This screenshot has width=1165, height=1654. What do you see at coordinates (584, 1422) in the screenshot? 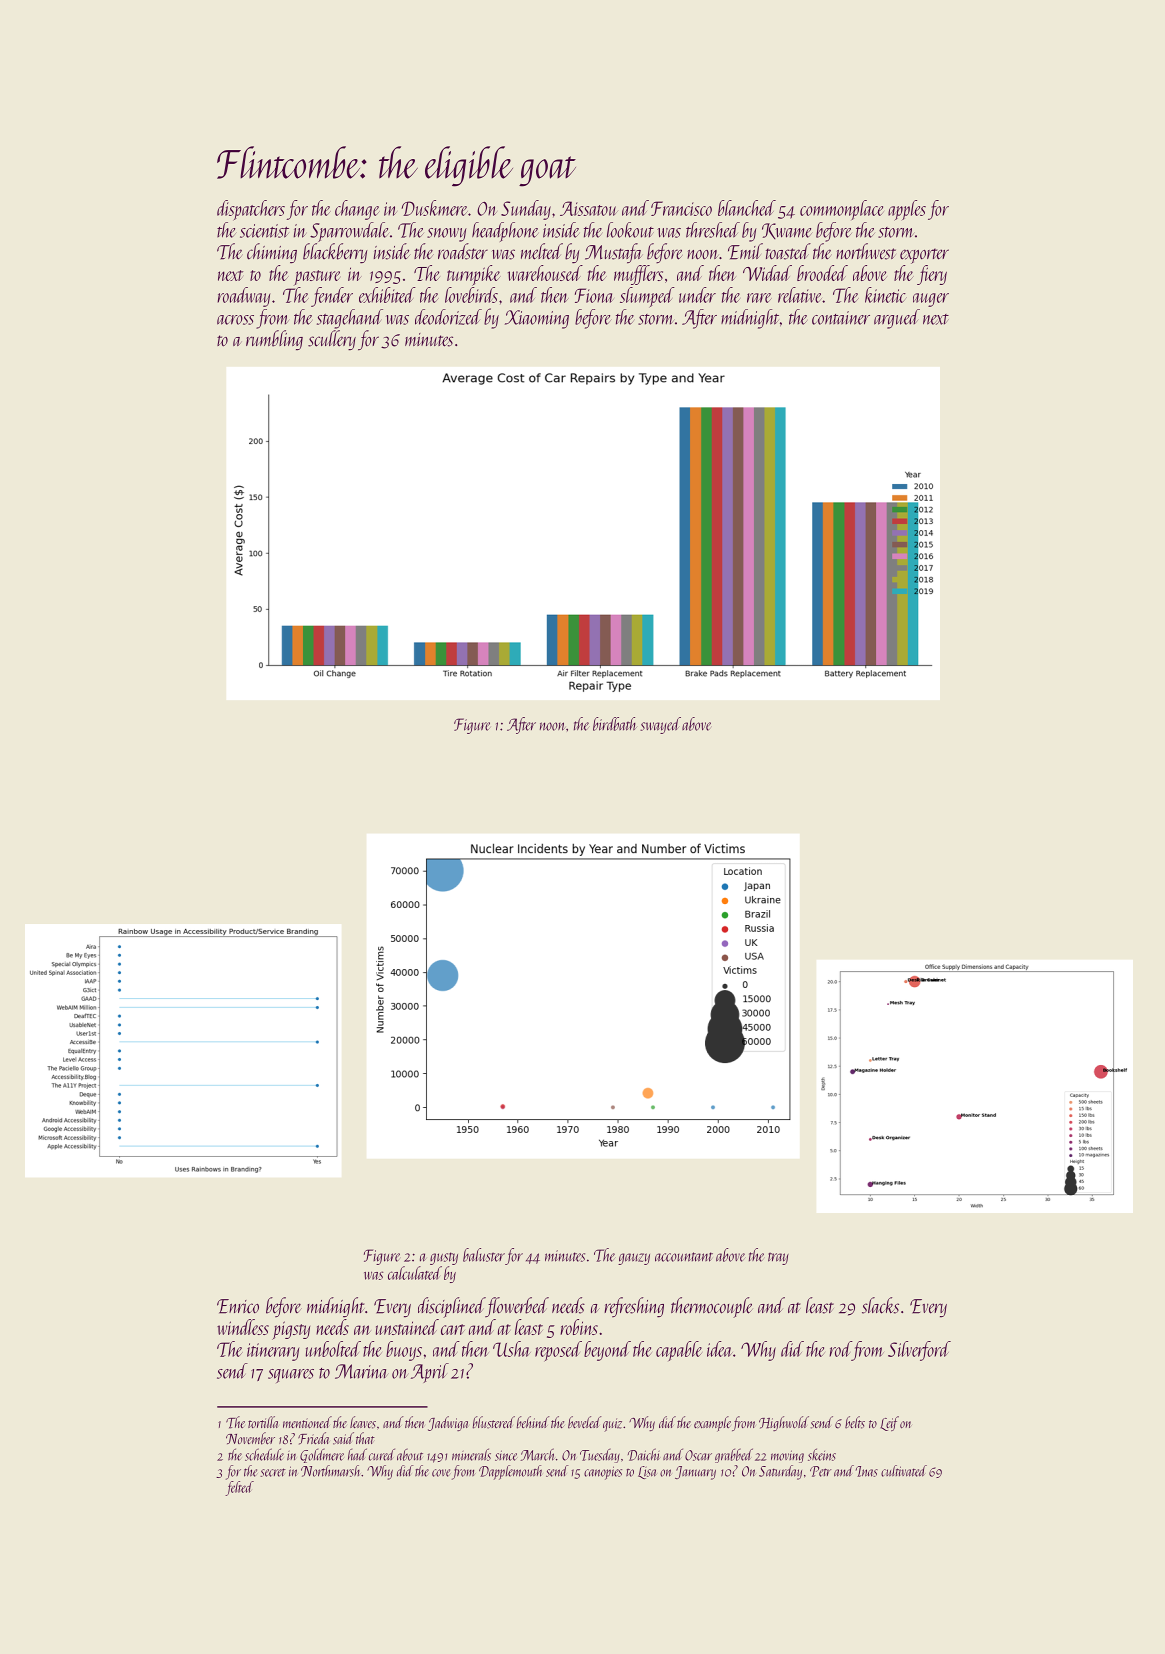
I see `beveled` at bounding box center [584, 1422].
